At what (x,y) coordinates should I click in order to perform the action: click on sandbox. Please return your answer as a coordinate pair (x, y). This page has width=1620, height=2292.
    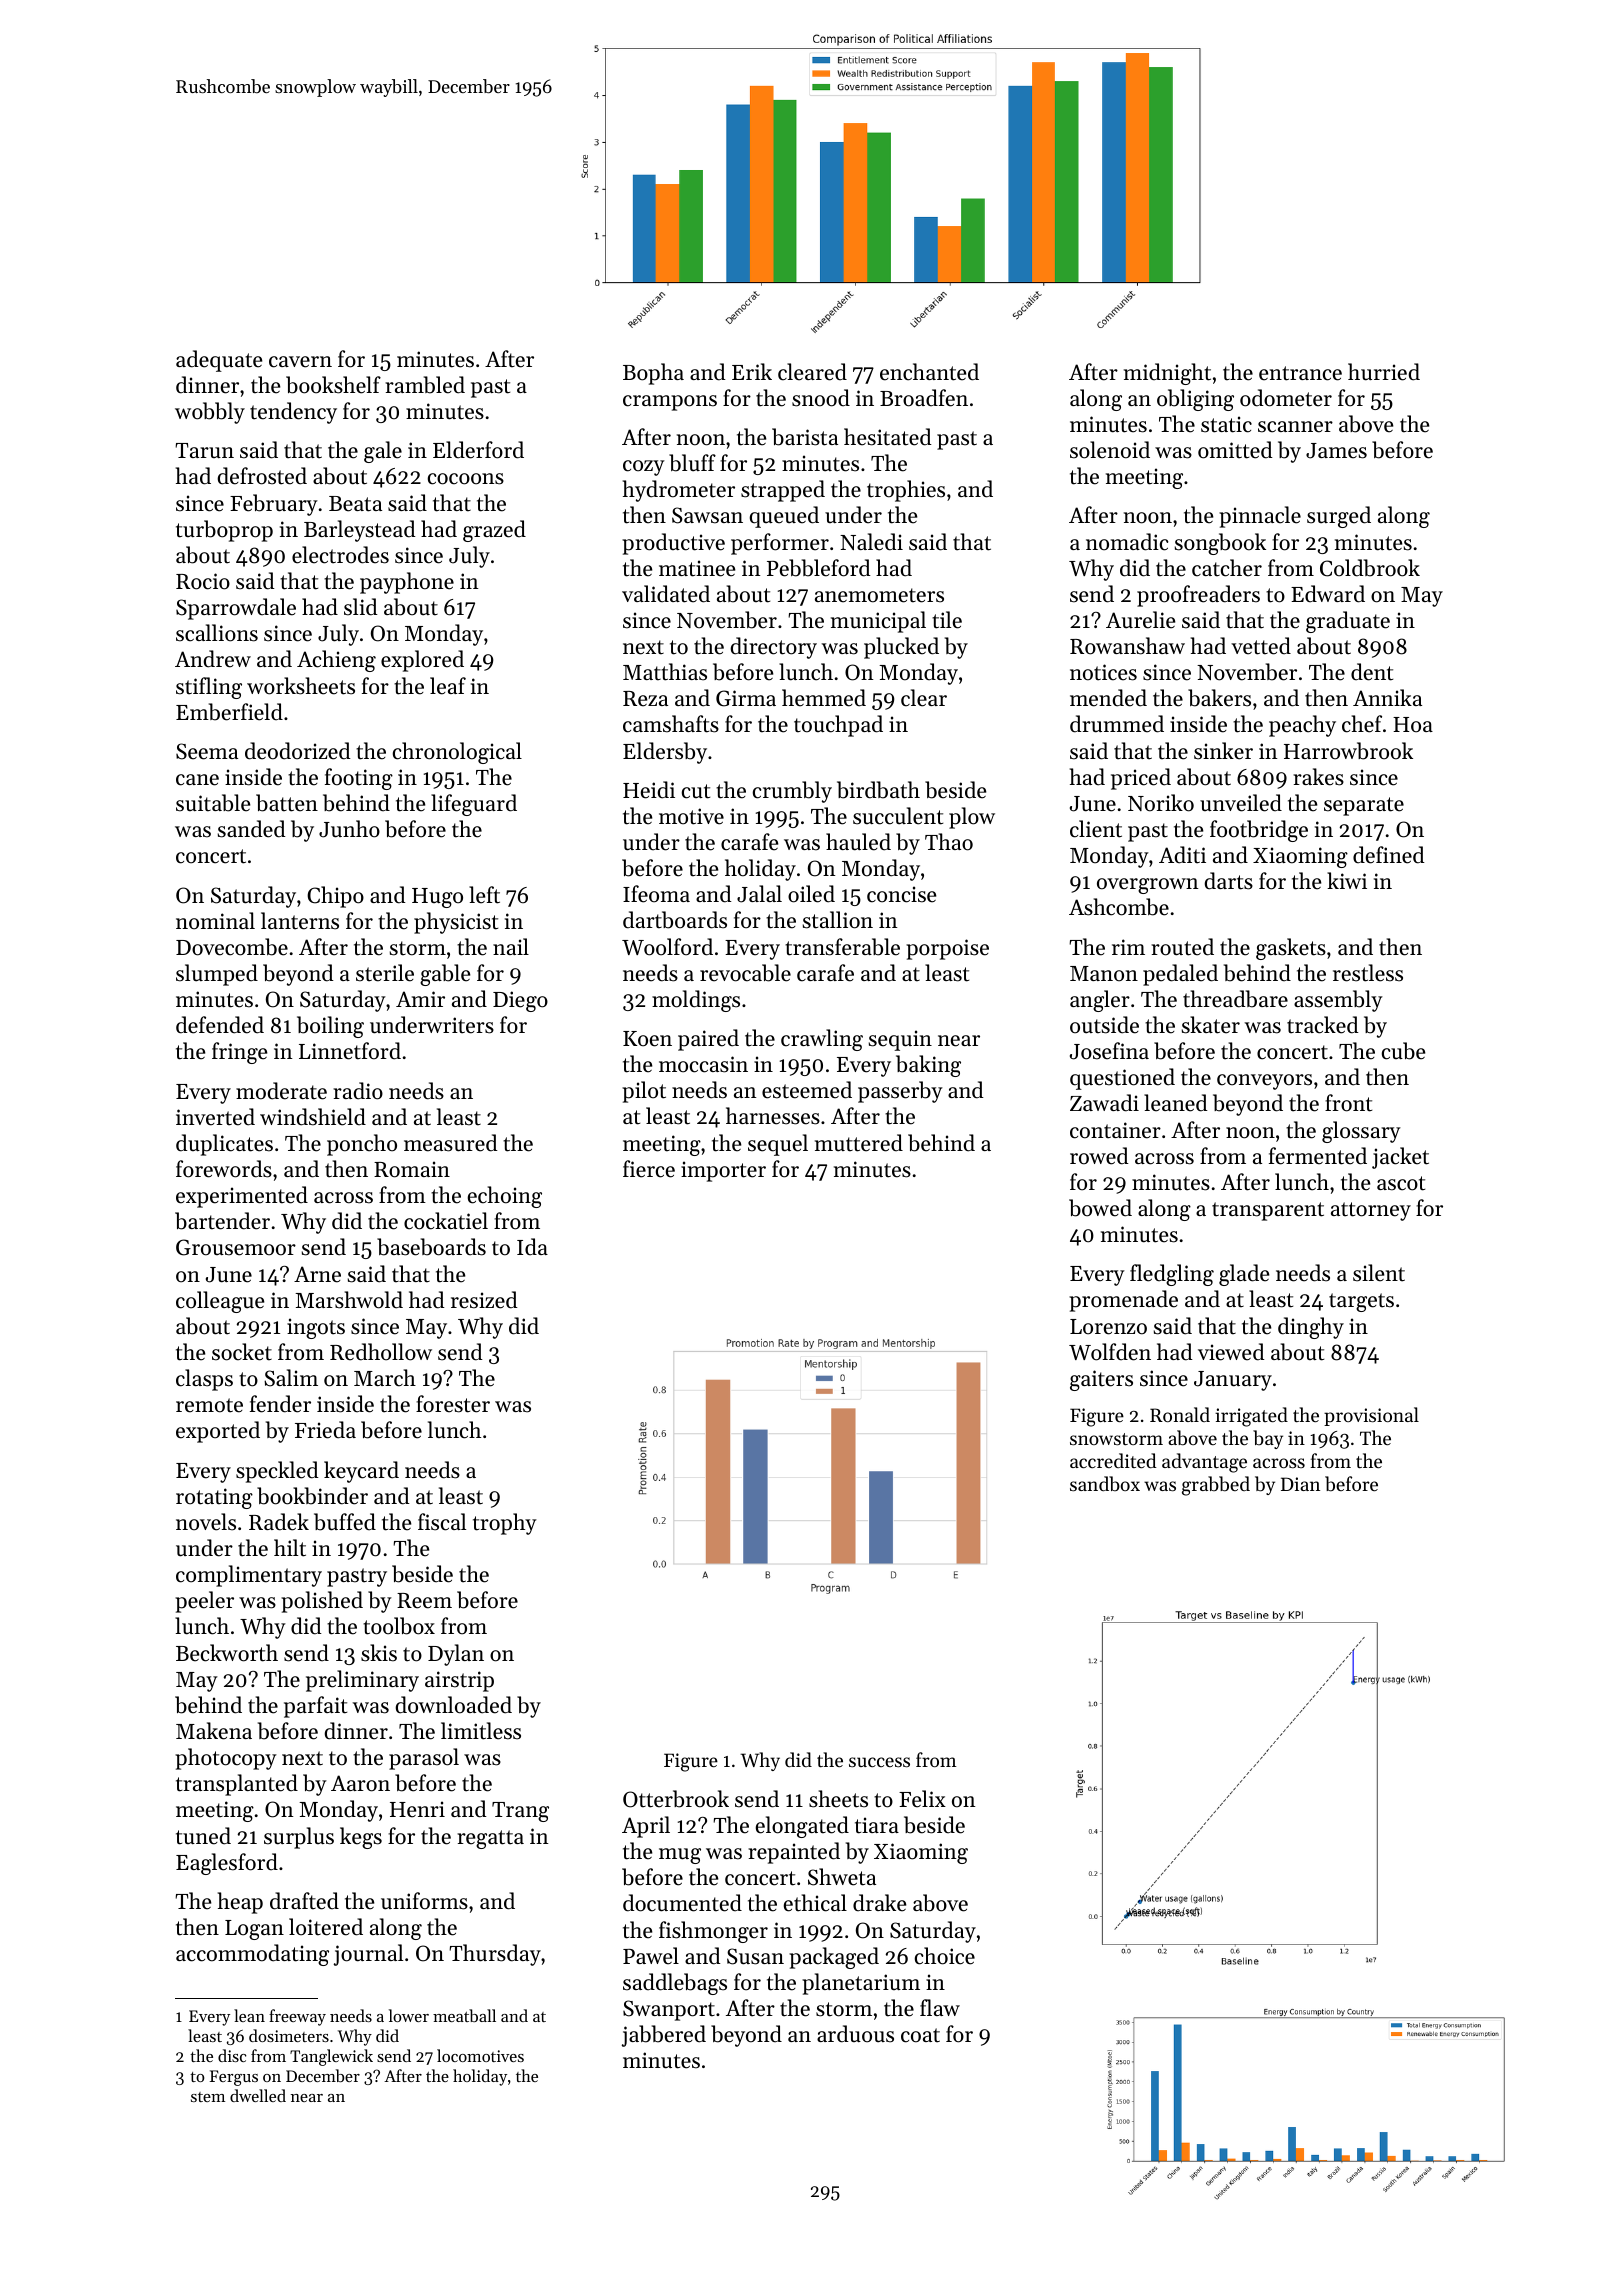
    Looking at the image, I should click on (1105, 1483).
